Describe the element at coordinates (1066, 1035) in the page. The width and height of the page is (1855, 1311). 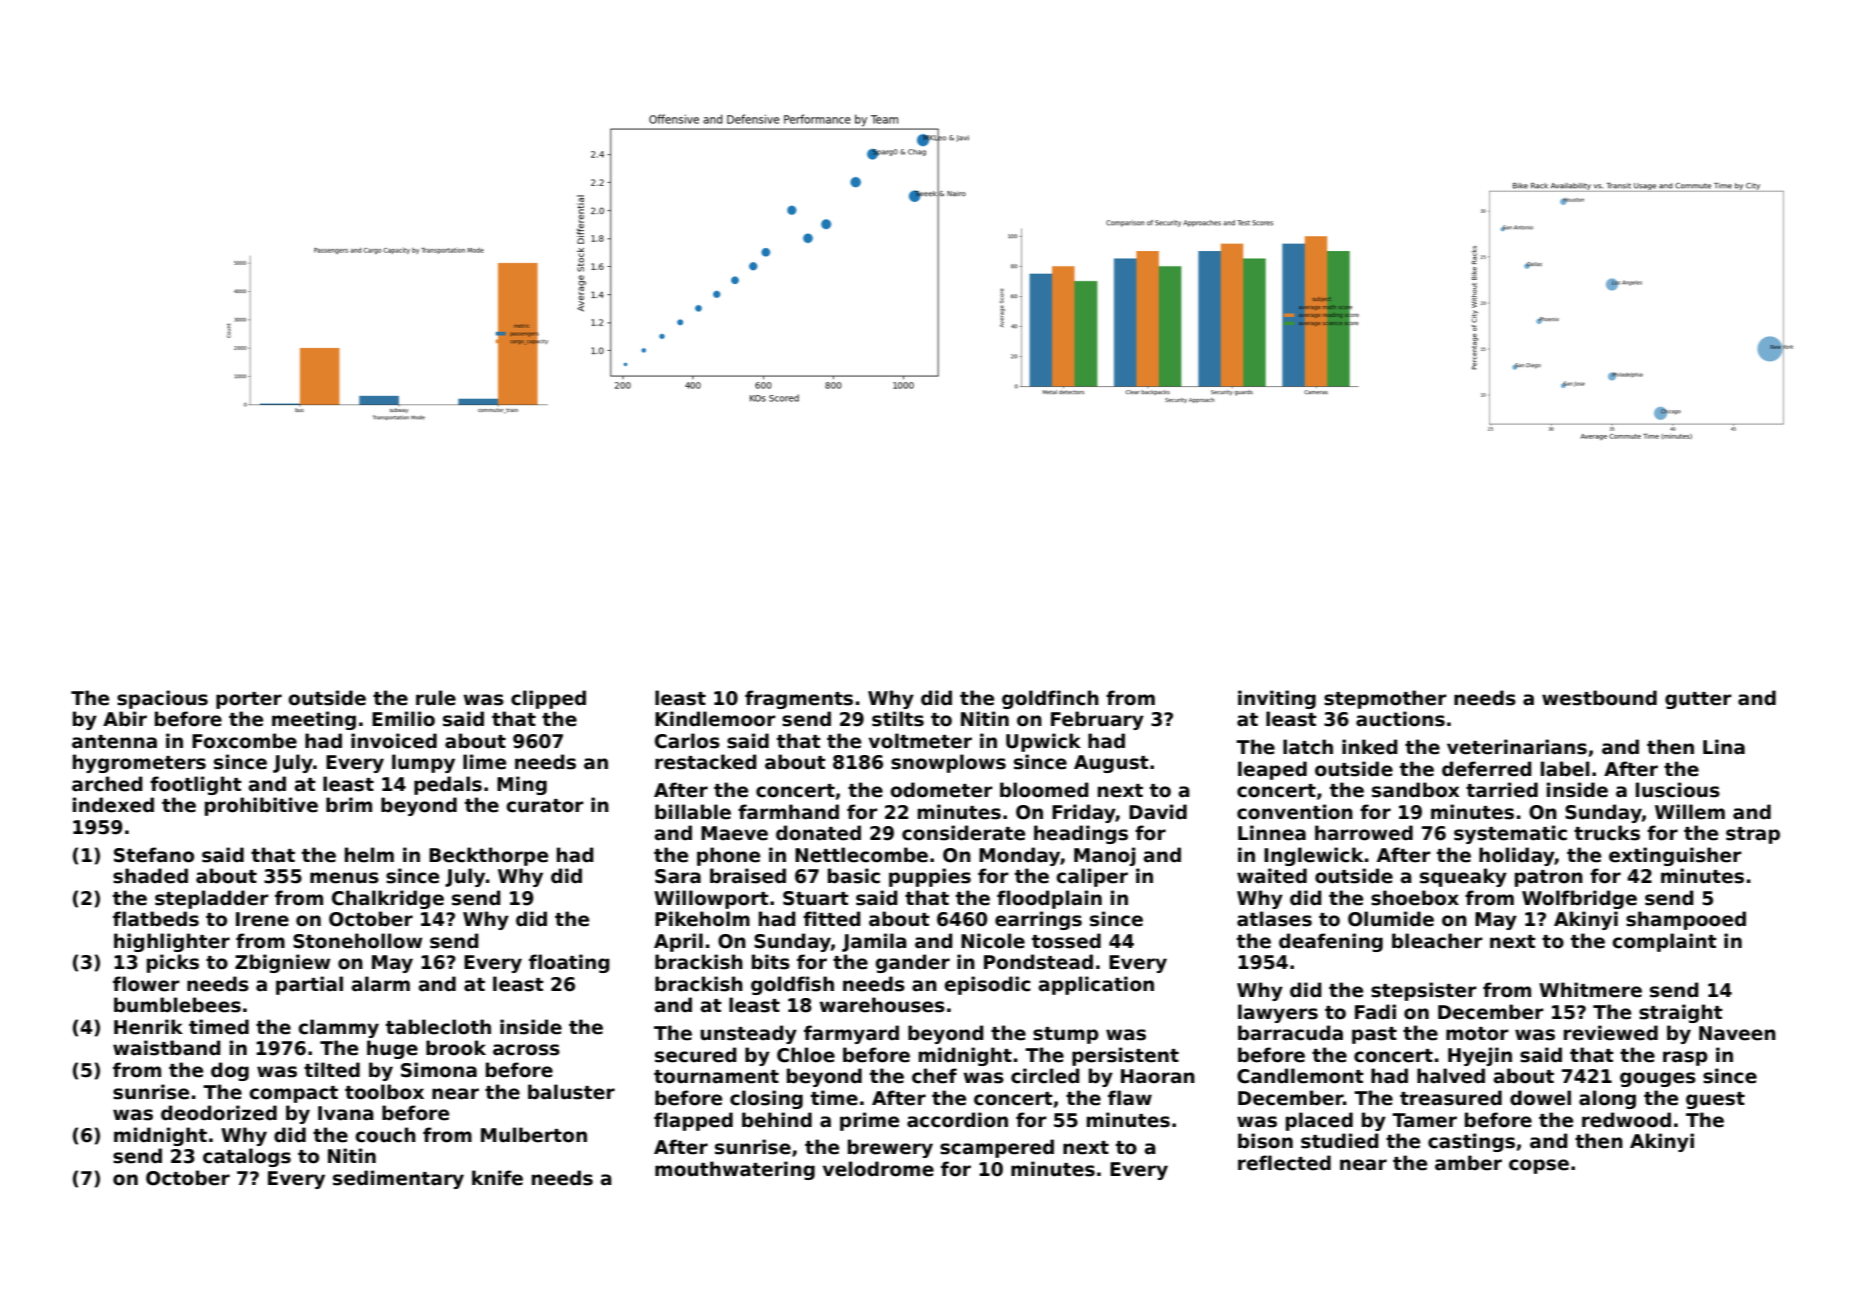
I see `stump` at that location.
